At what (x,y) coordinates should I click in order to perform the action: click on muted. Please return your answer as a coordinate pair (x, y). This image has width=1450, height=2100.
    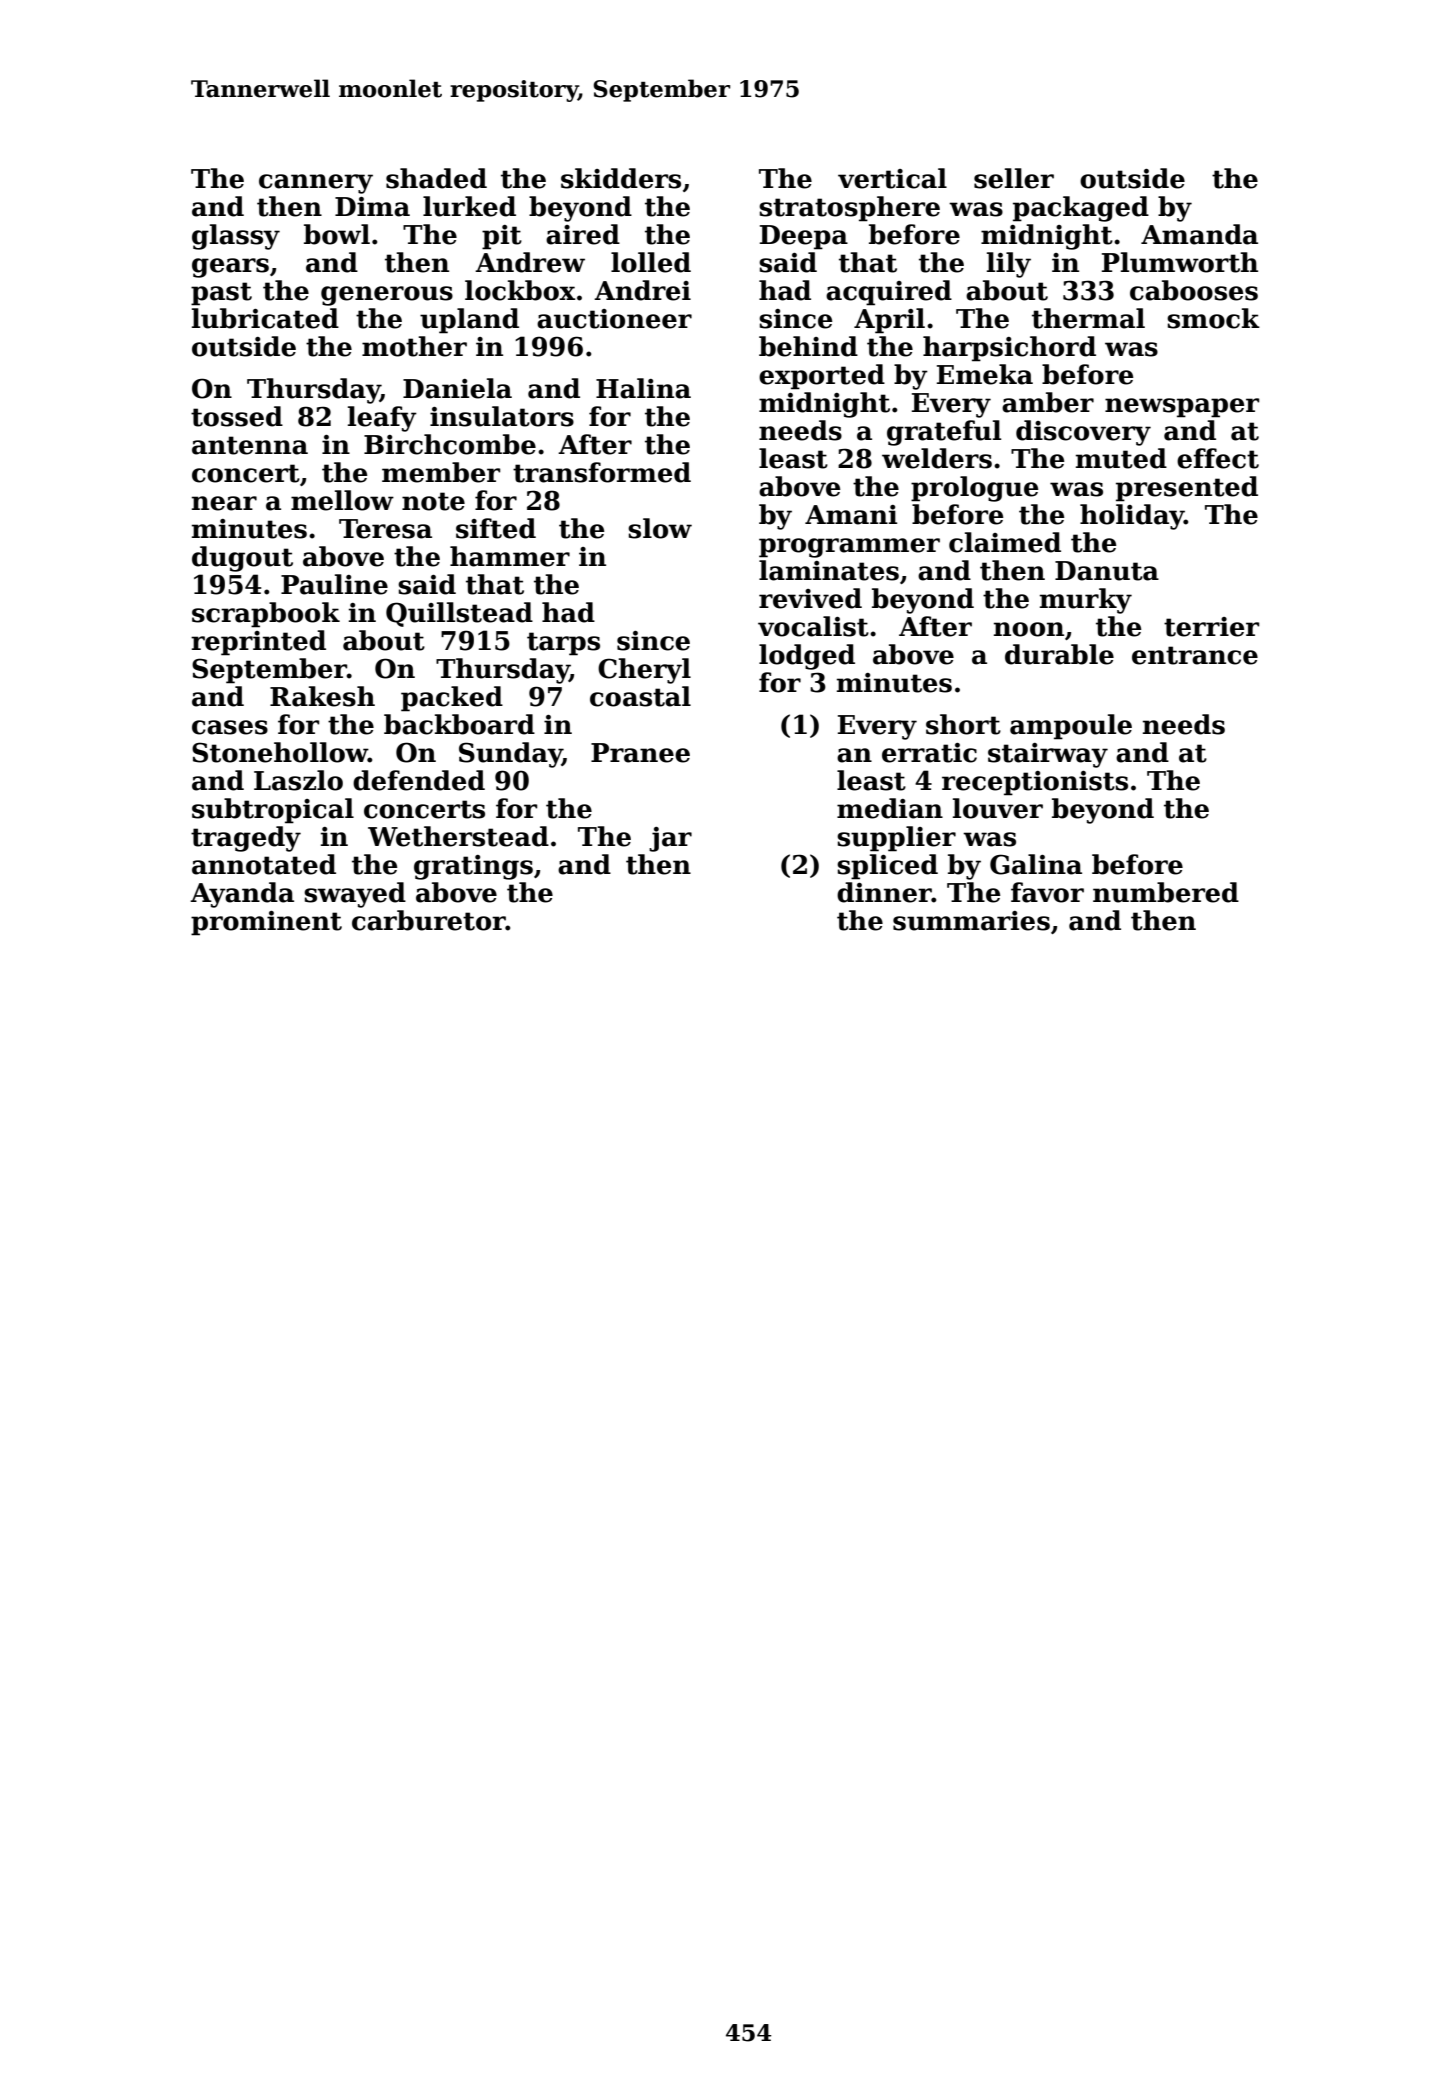
    Looking at the image, I should click on (1121, 458).
